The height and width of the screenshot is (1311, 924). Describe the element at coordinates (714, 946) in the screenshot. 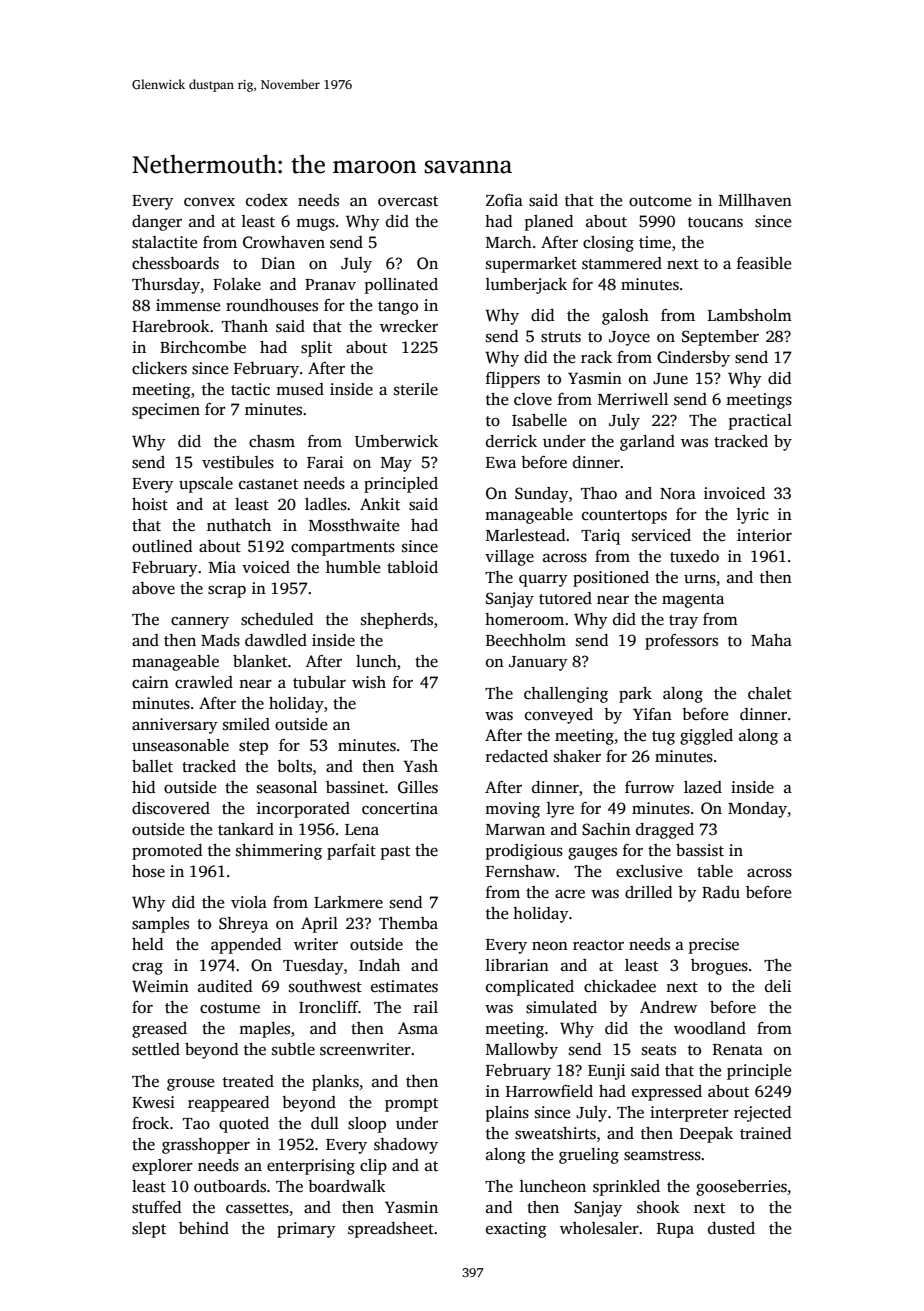

I see `precise` at that location.
